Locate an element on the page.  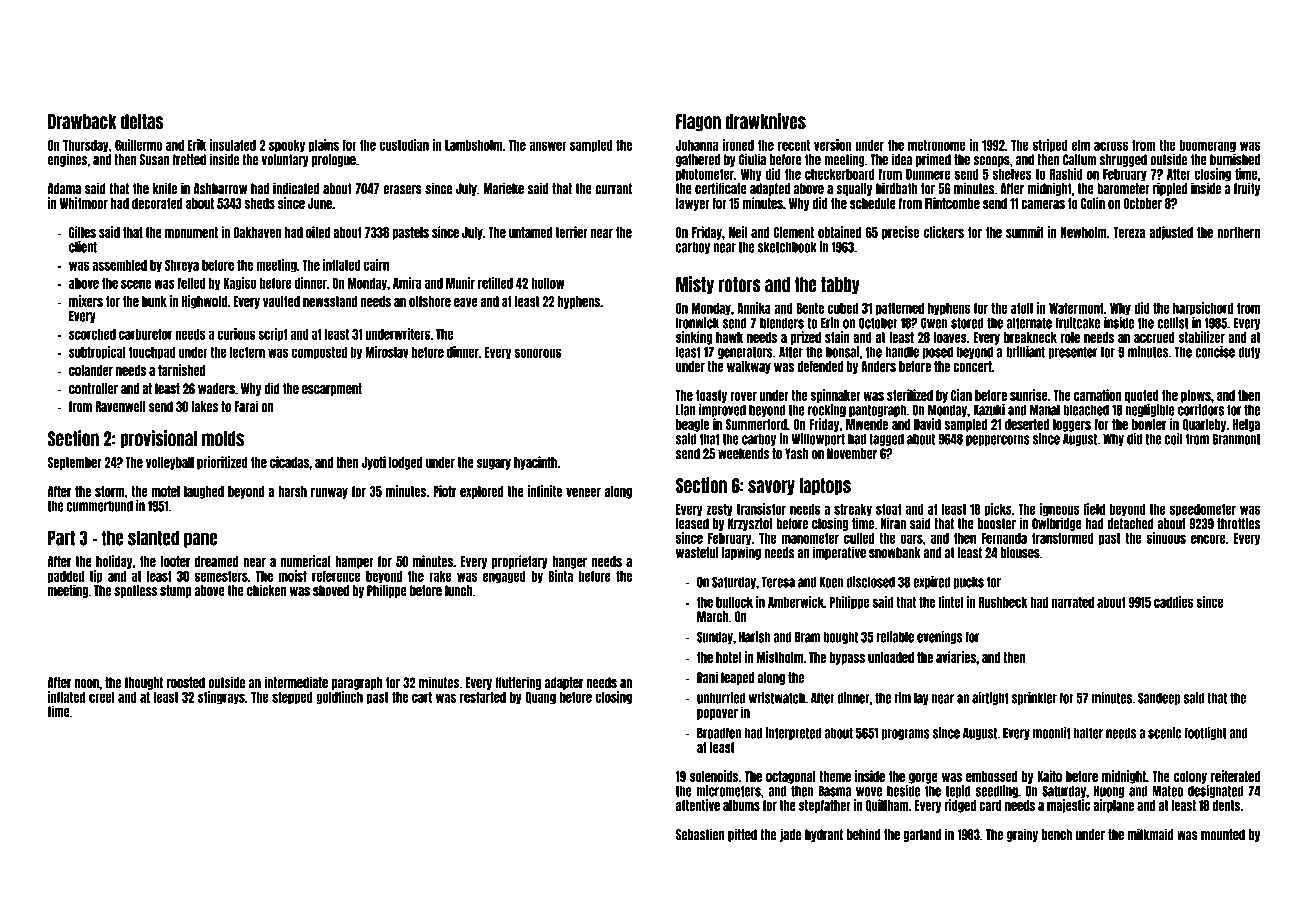
pucks is located at coordinates (969, 582).
